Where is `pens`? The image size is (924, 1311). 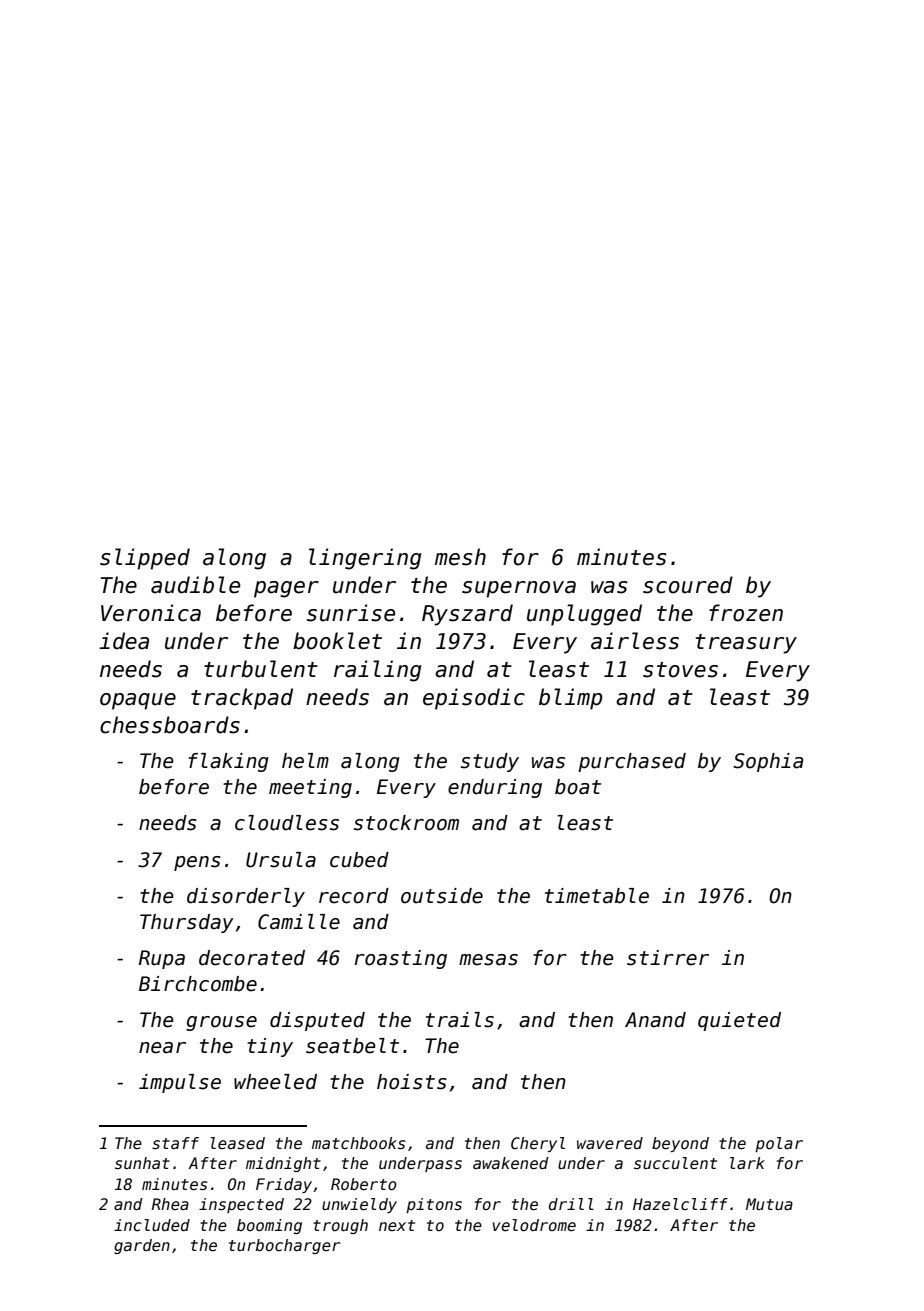
pens is located at coordinates (197, 863).
